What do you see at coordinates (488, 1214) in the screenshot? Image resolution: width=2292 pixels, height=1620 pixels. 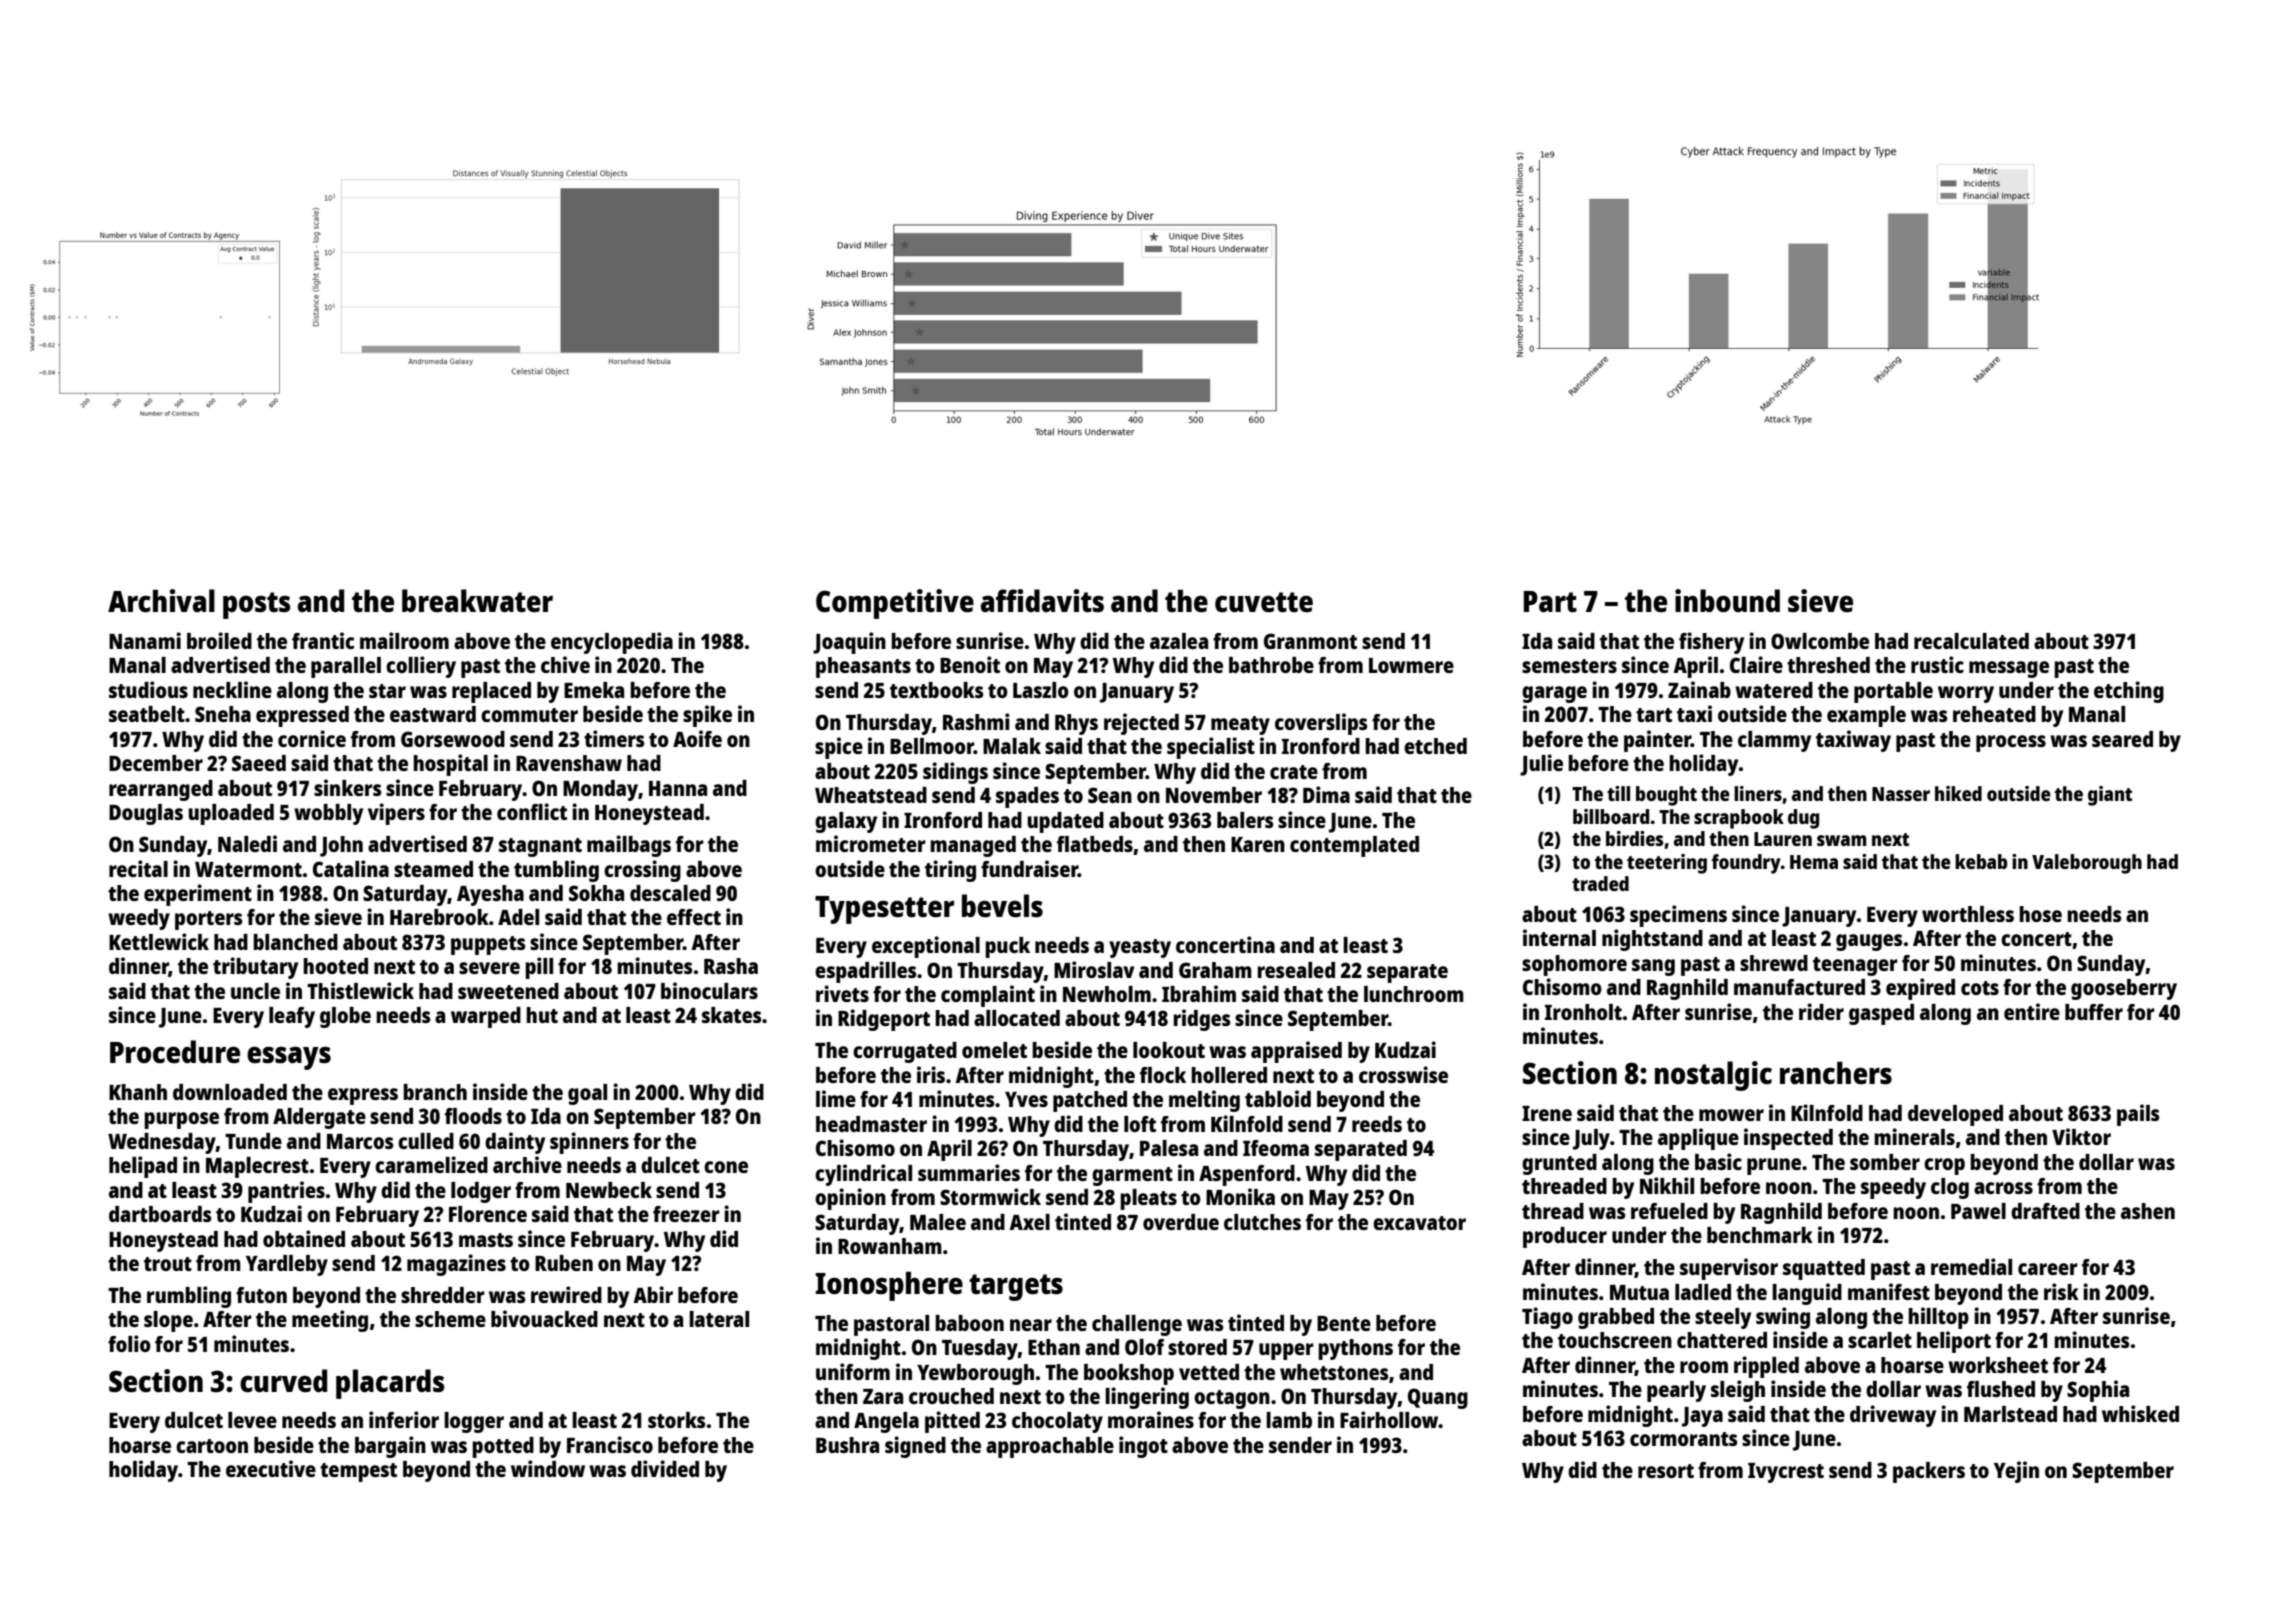 I see `Florence` at bounding box center [488, 1214].
